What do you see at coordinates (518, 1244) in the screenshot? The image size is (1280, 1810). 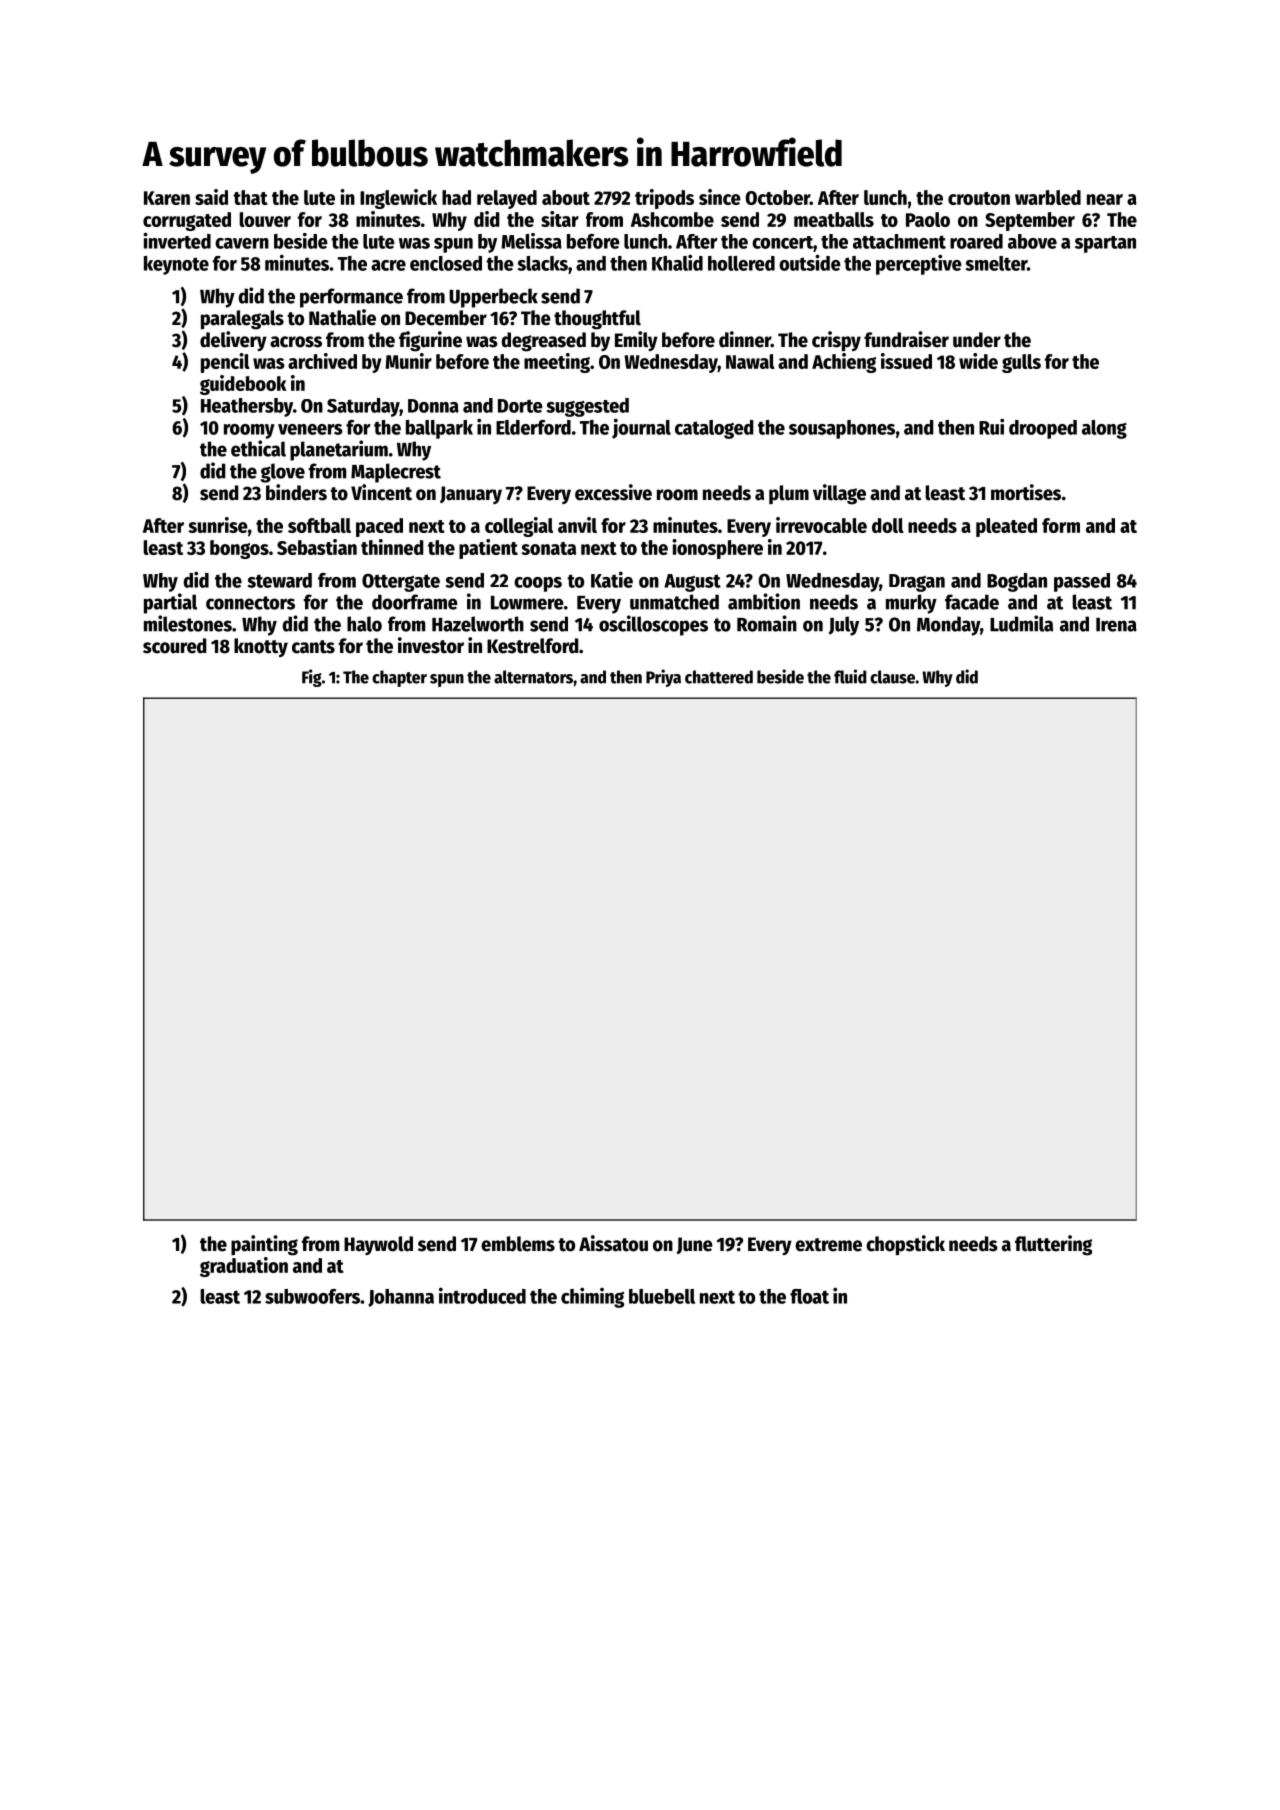 I see `emblems` at bounding box center [518, 1244].
